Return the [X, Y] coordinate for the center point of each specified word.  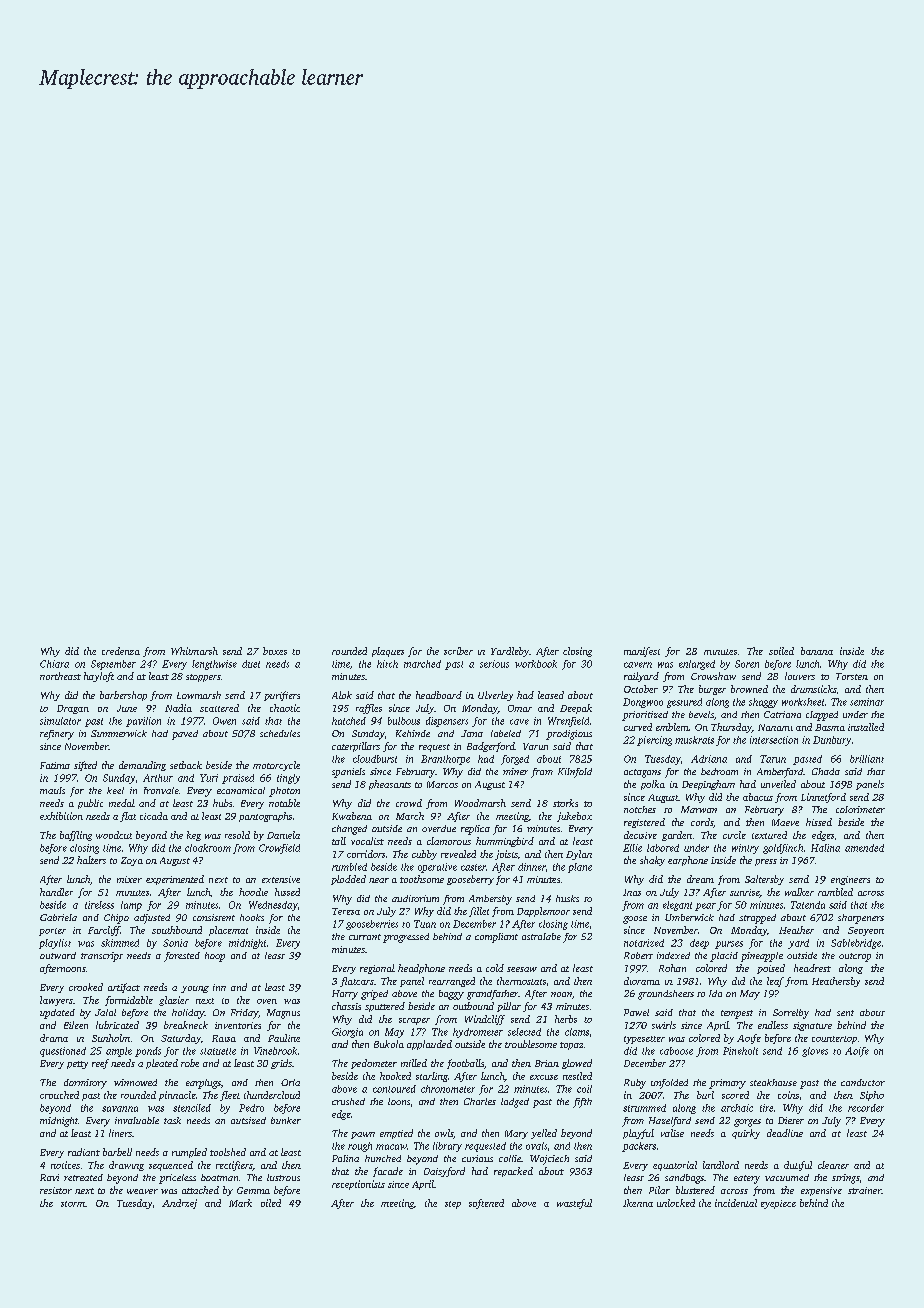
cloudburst [375, 759]
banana [817, 651]
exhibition [61, 816]
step [453, 1205]
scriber [458, 651]
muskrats [694, 740]
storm [73, 1204]
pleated [162, 1064]
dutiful [798, 1166]
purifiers [282, 696]
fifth [582, 1103]
